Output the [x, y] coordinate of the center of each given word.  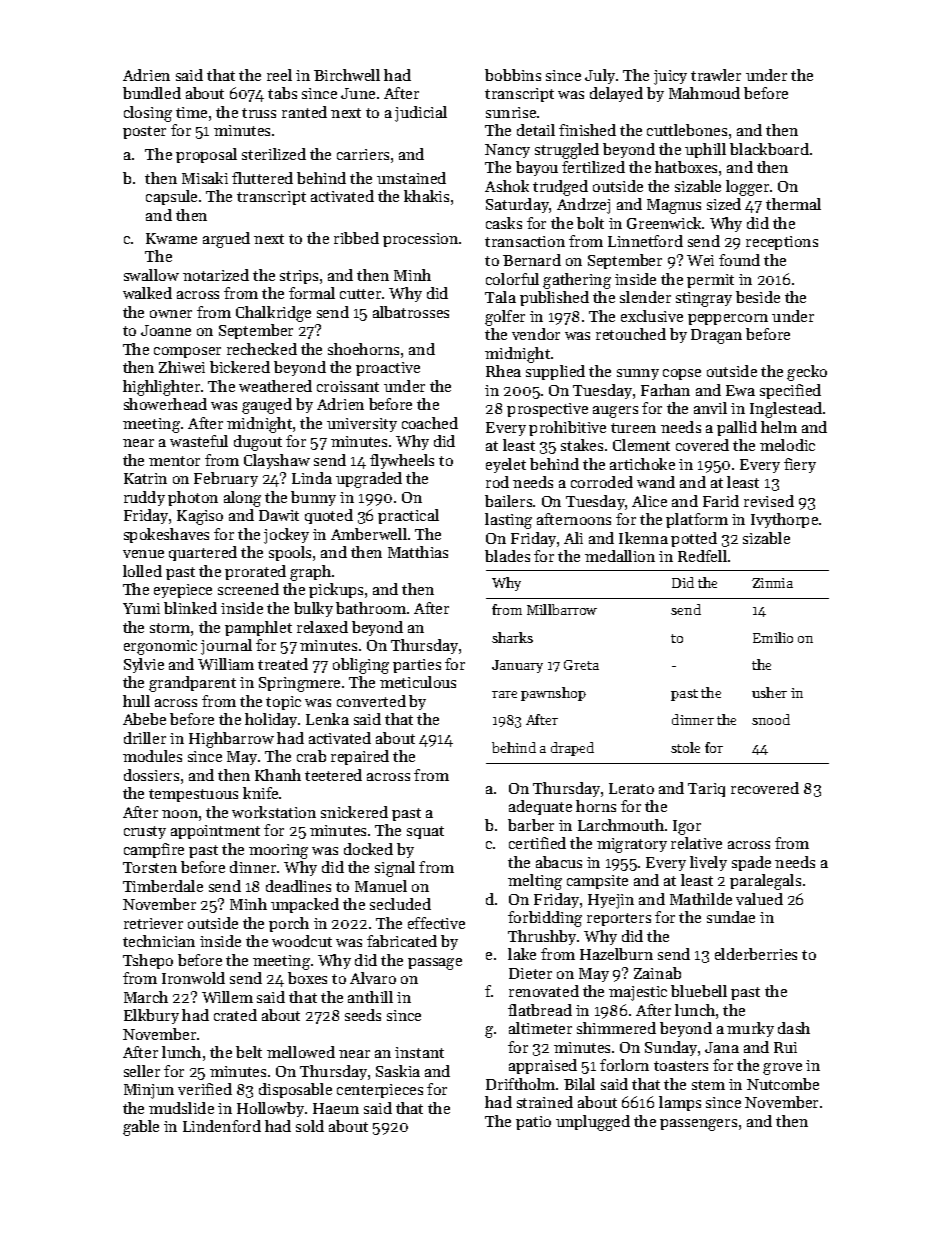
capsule [171, 197]
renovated [544, 991]
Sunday [671, 1048]
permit [710, 281]
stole [685, 747]
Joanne [166, 330]
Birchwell [347, 75]
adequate [540, 807]
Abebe [144, 719]
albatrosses [411, 312]
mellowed [301, 1052]
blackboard [769, 149]
